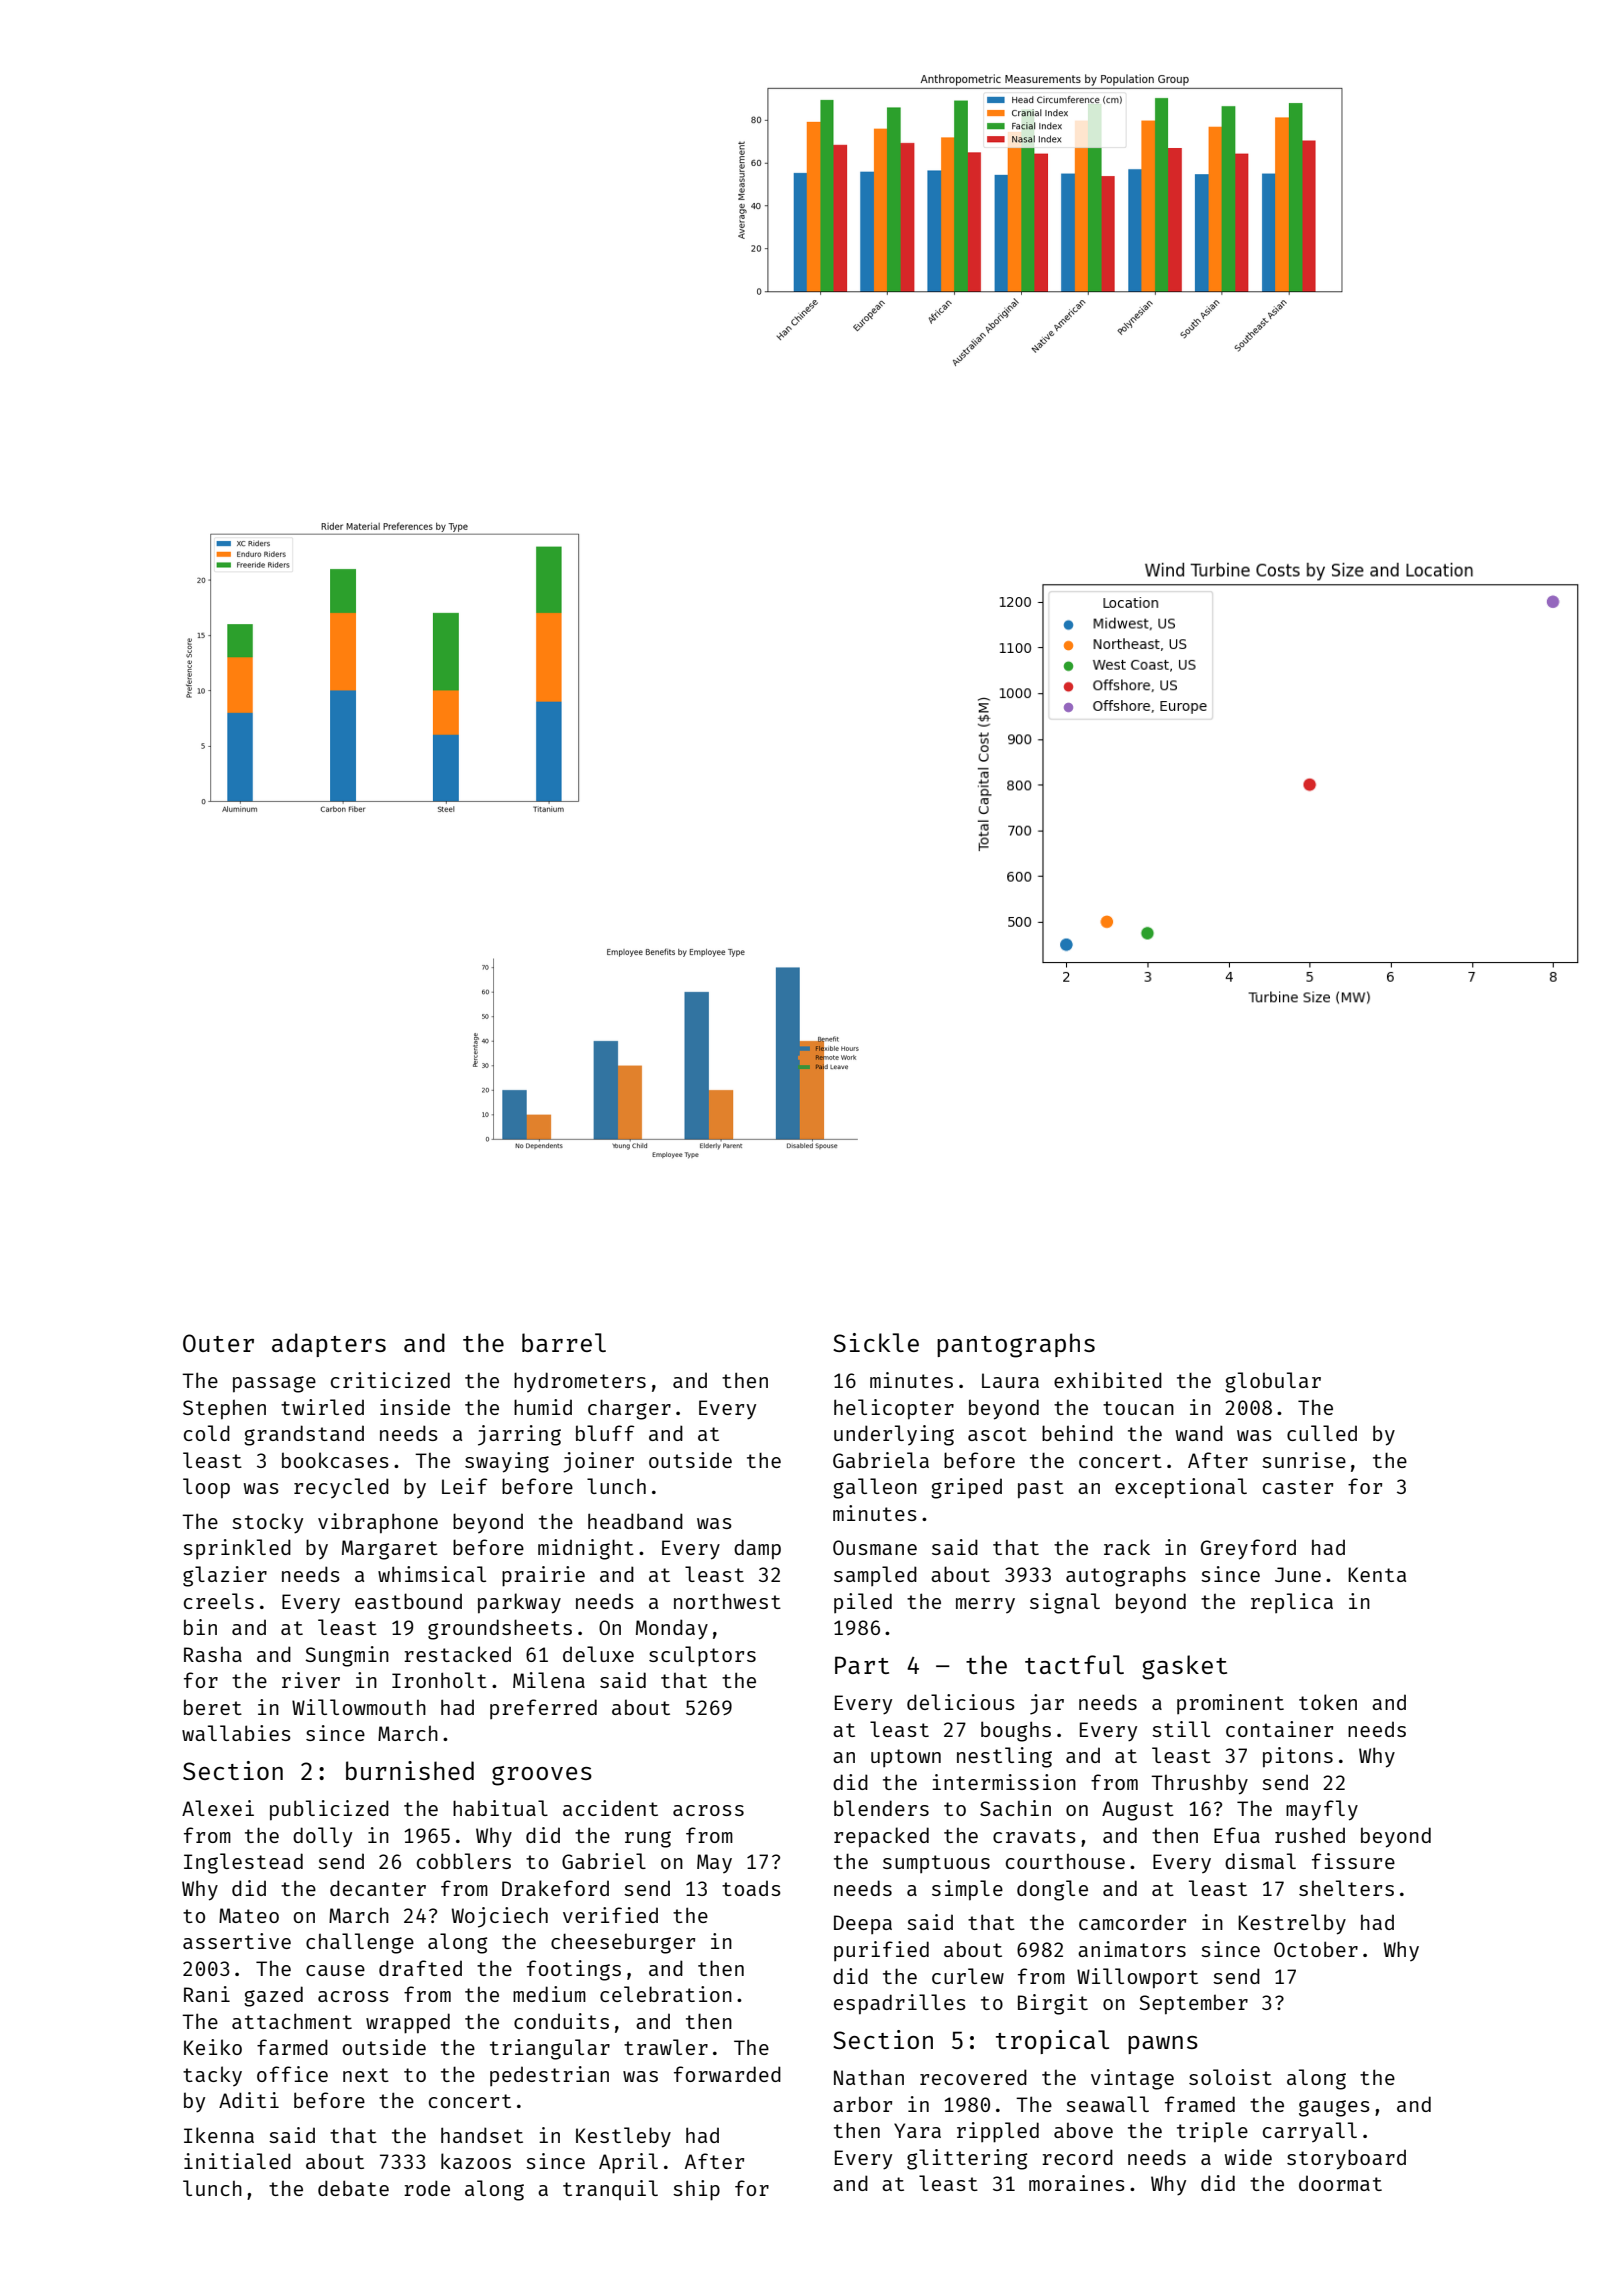 The height and width of the screenshot is (2292, 1620). I want to click on Stephen, so click(224, 1410).
